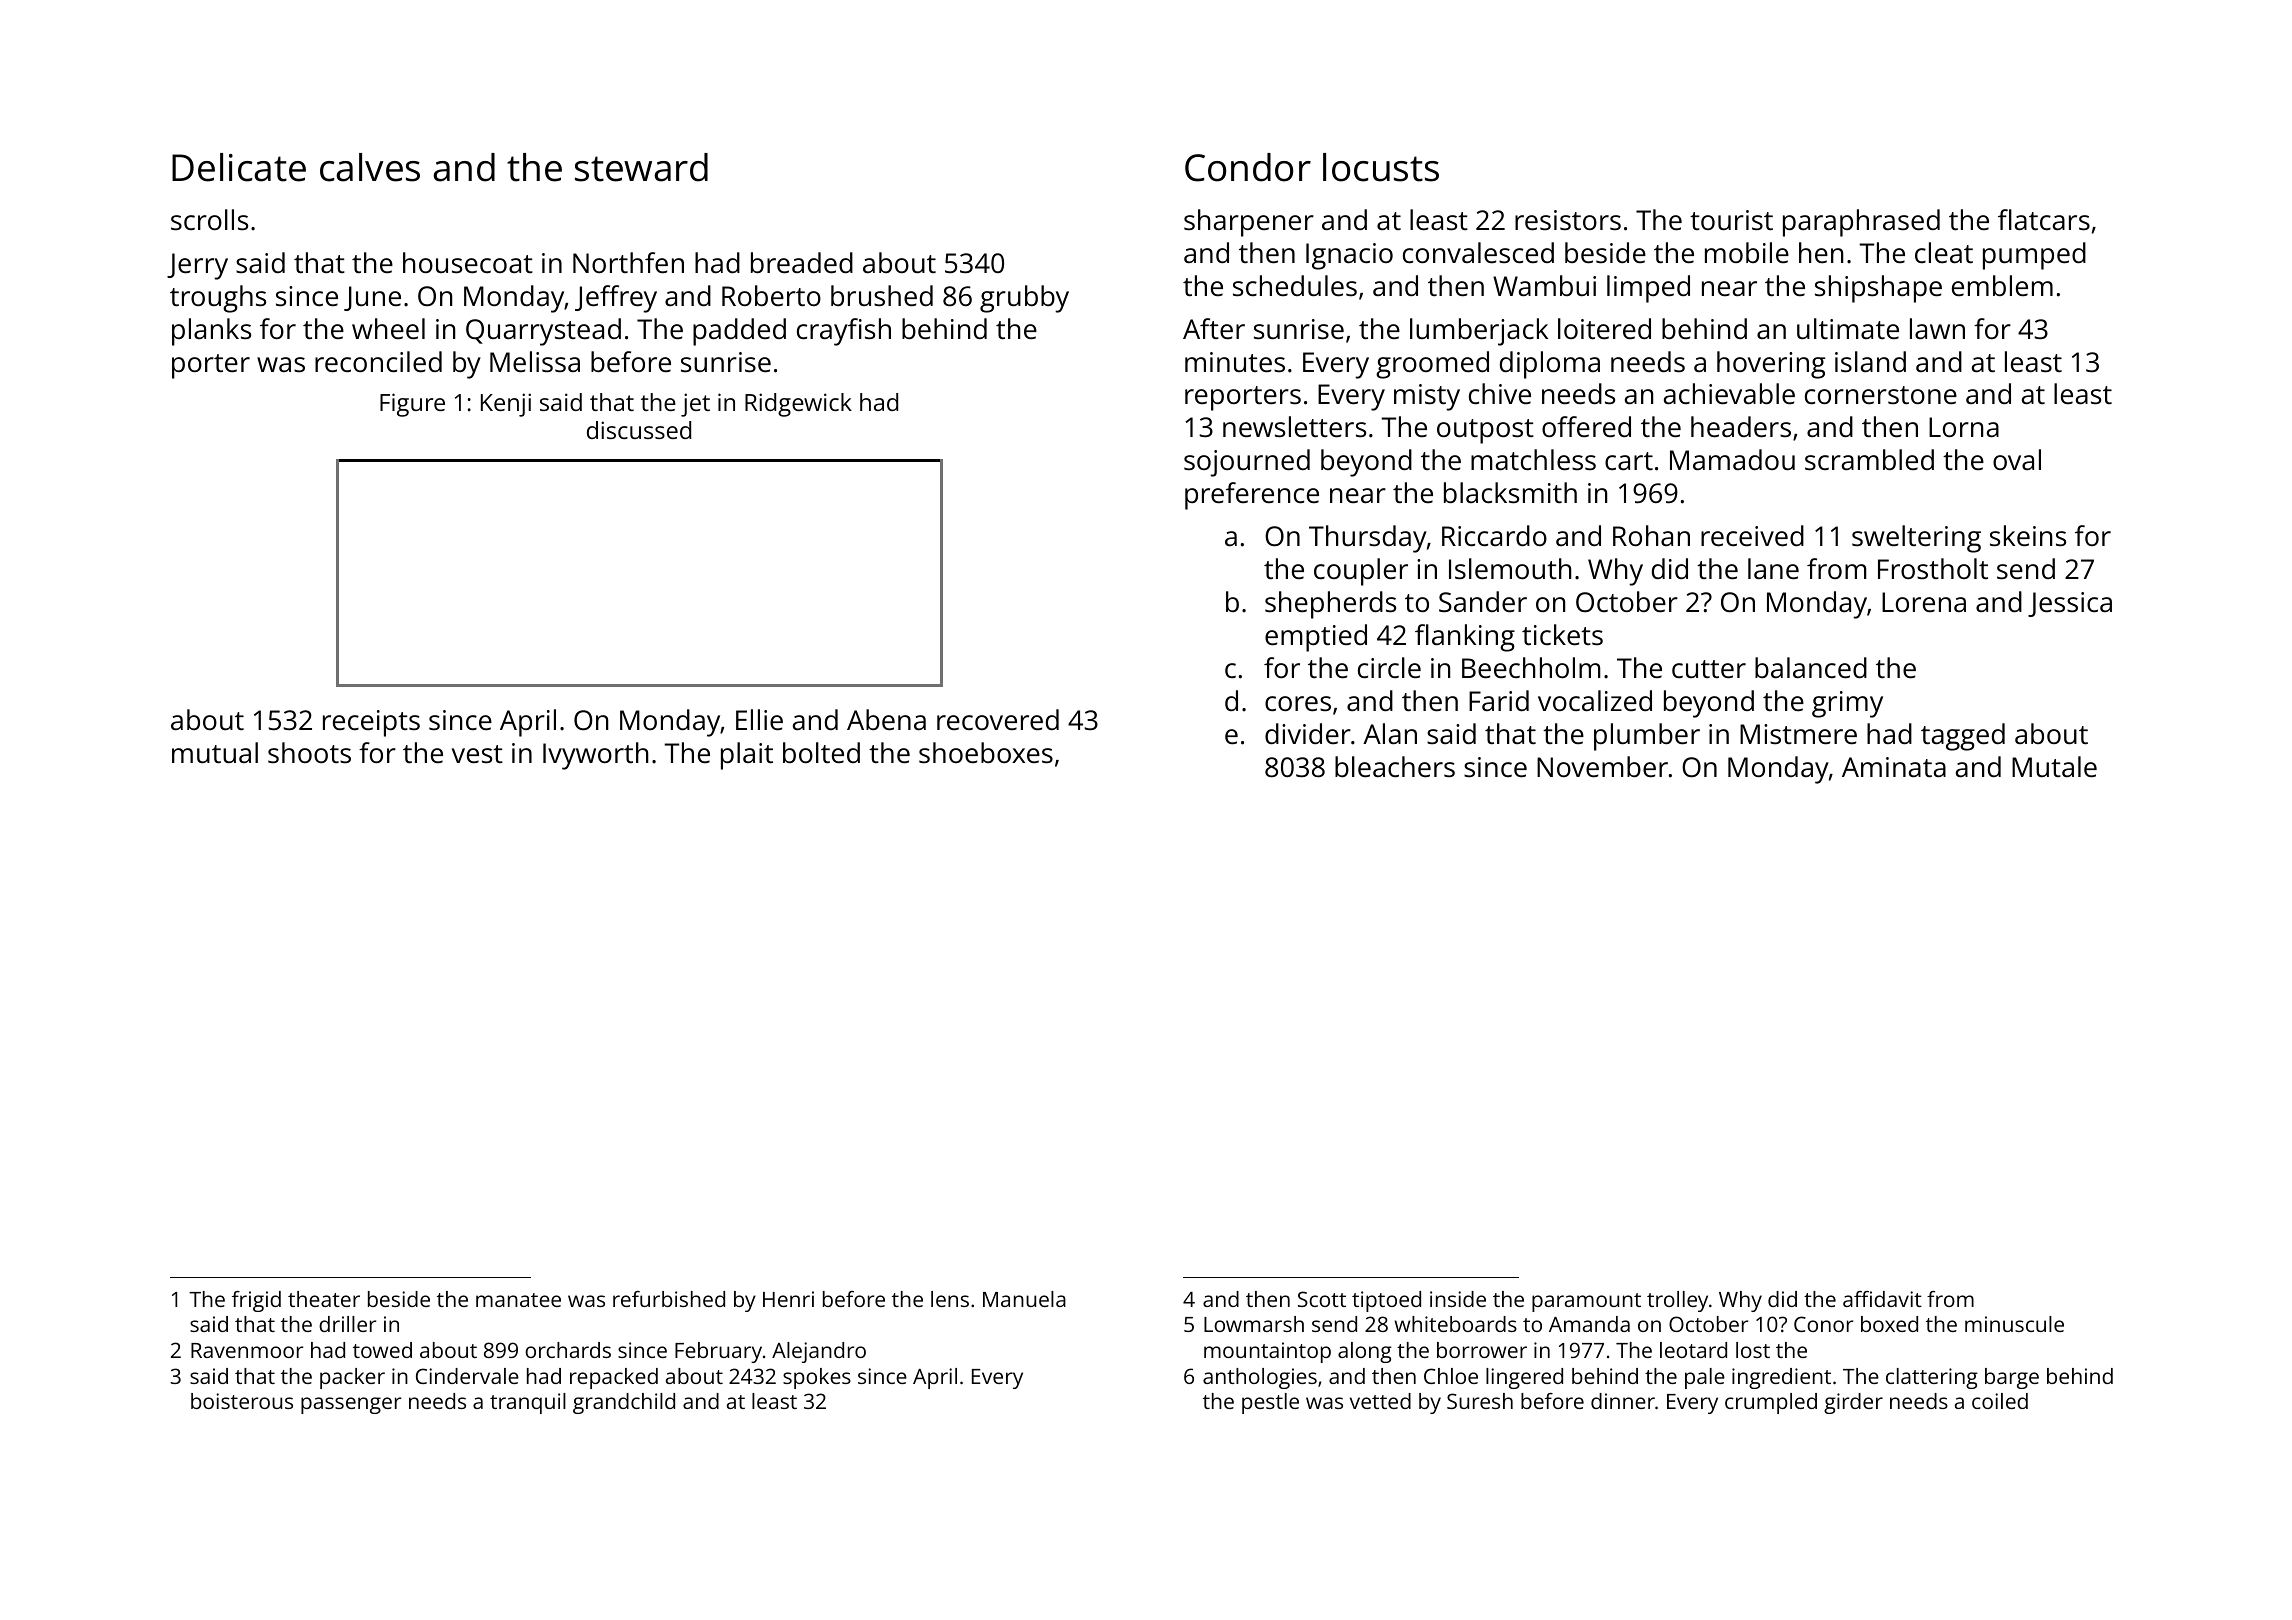  What do you see at coordinates (1894, 767) in the document?
I see `Aminata` at bounding box center [1894, 767].
